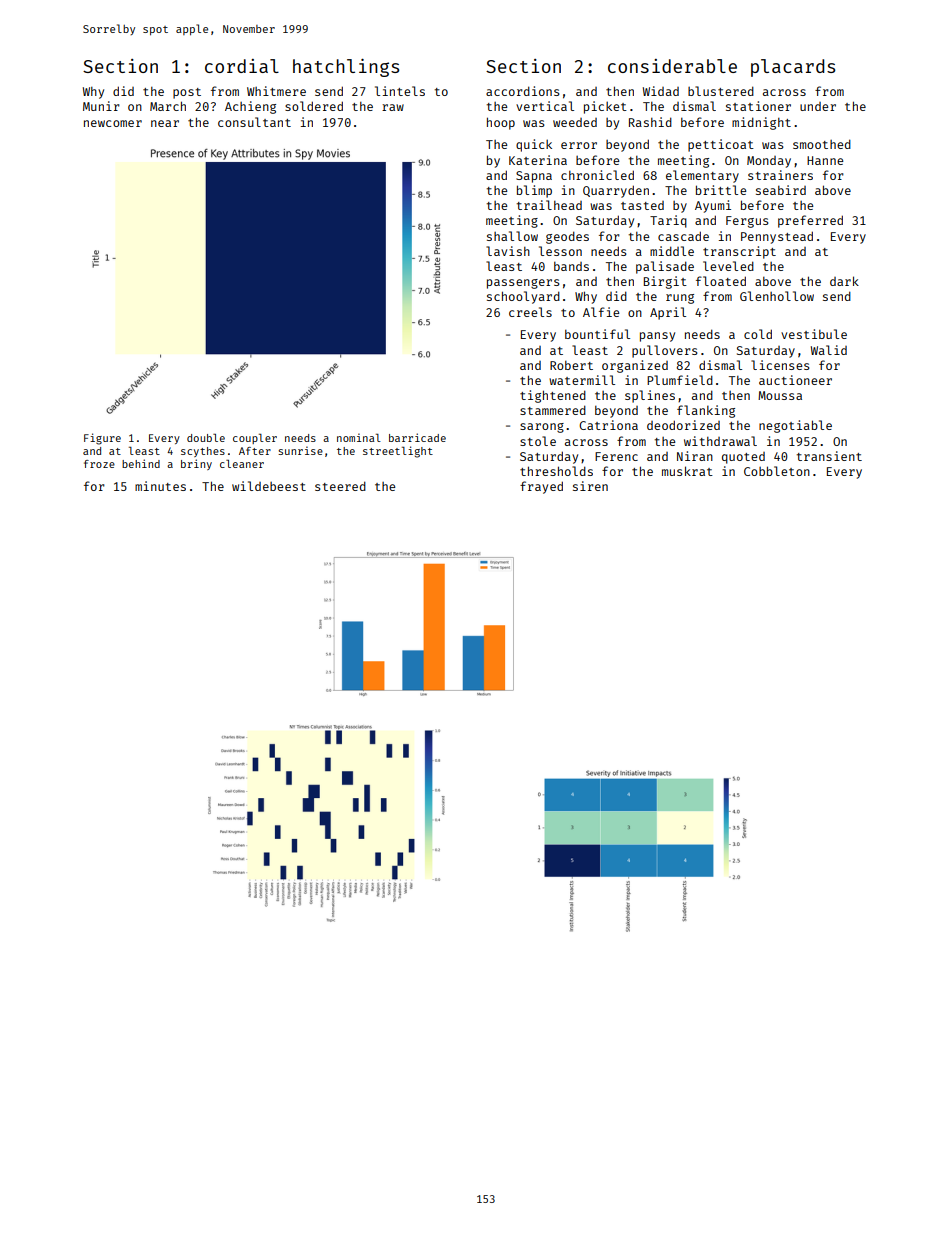 This page has width=952, height=1233. I want to click on thresholds, so click(556, 471).
